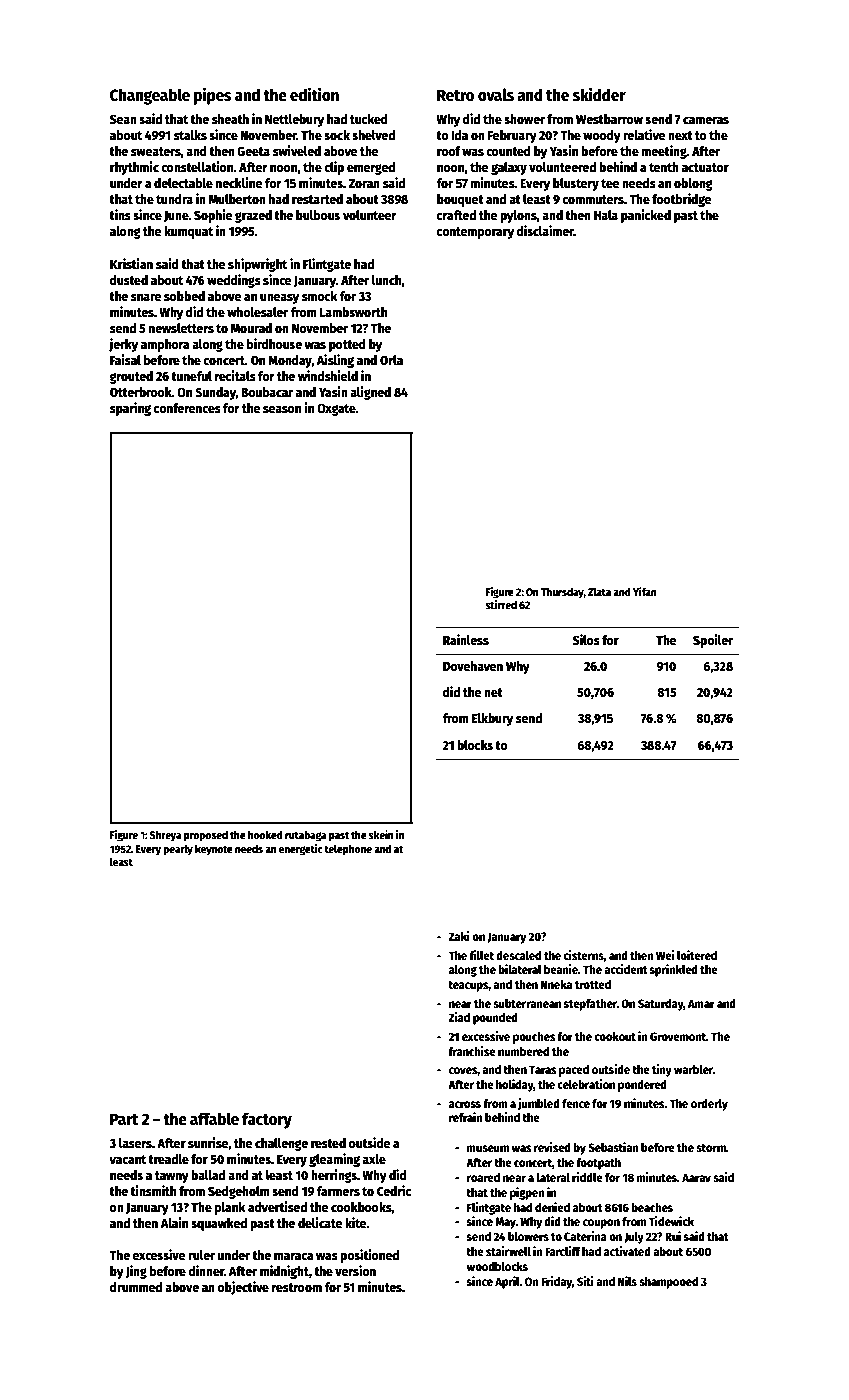 This image has height=1400, width=849. What do you see at coordinates (348, 850) in the image?
I see `telephone` at bounding box center [348, 850].
